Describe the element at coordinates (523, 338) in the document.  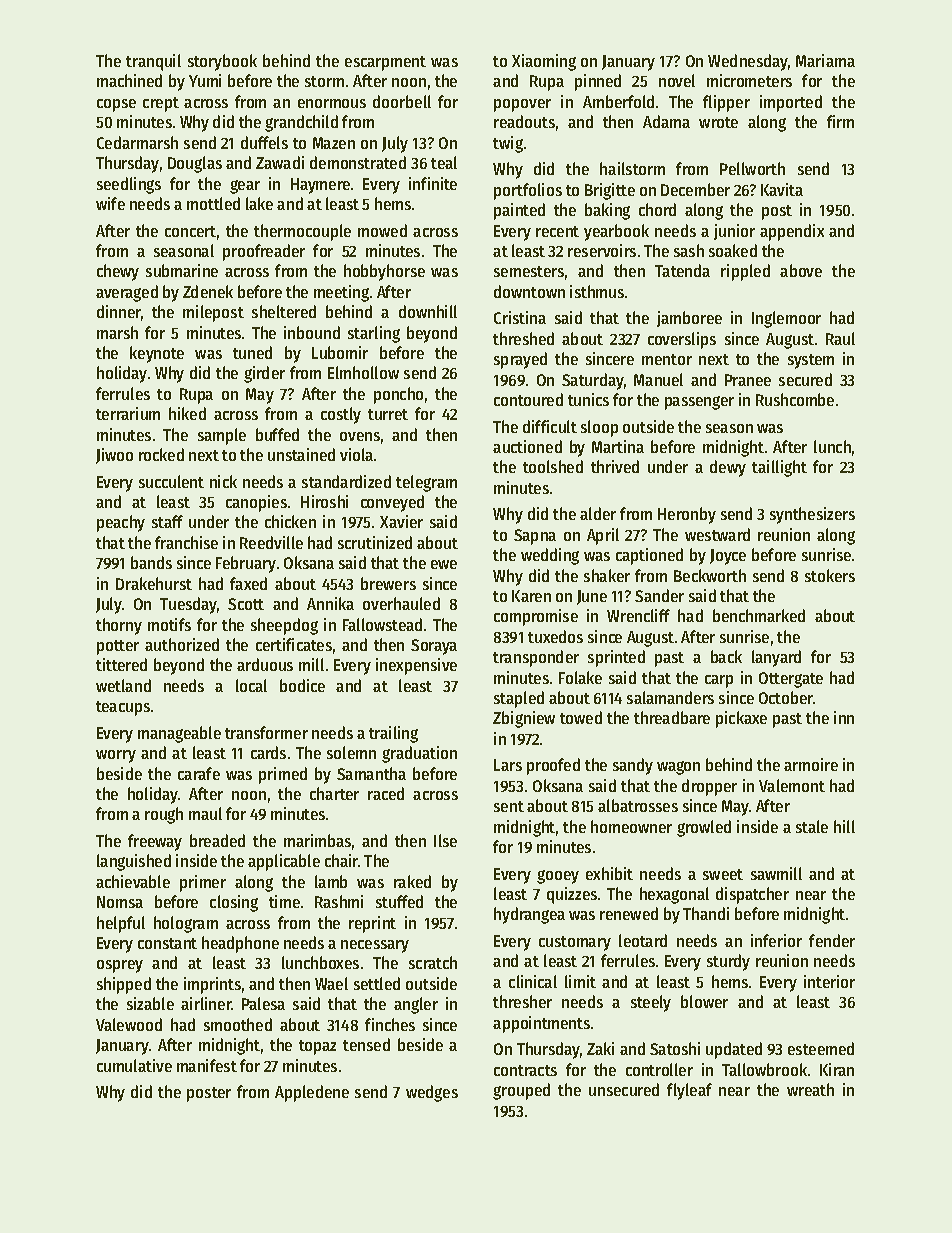
I see `threshed` at that location.
